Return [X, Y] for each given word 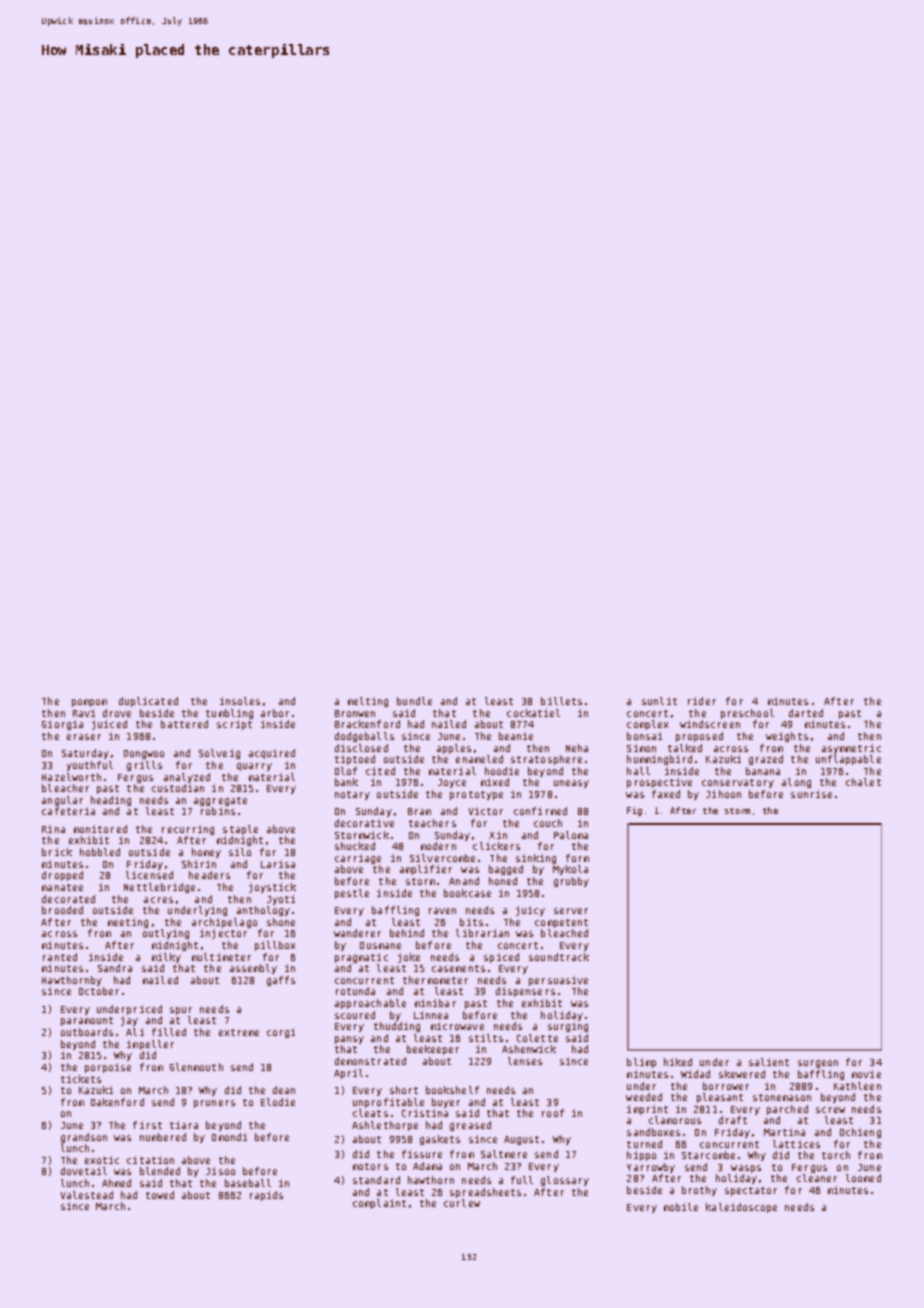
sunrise [811, 794]
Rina [53, 829]
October [99, 991]
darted [806, 713]
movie [866, 1074]
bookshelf [452, 1090]
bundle [414, 701]
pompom [89, 703]
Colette [537, 1038]
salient [769, 1062]
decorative [364, 823]
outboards [87, 1032]
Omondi [229, 1137]
